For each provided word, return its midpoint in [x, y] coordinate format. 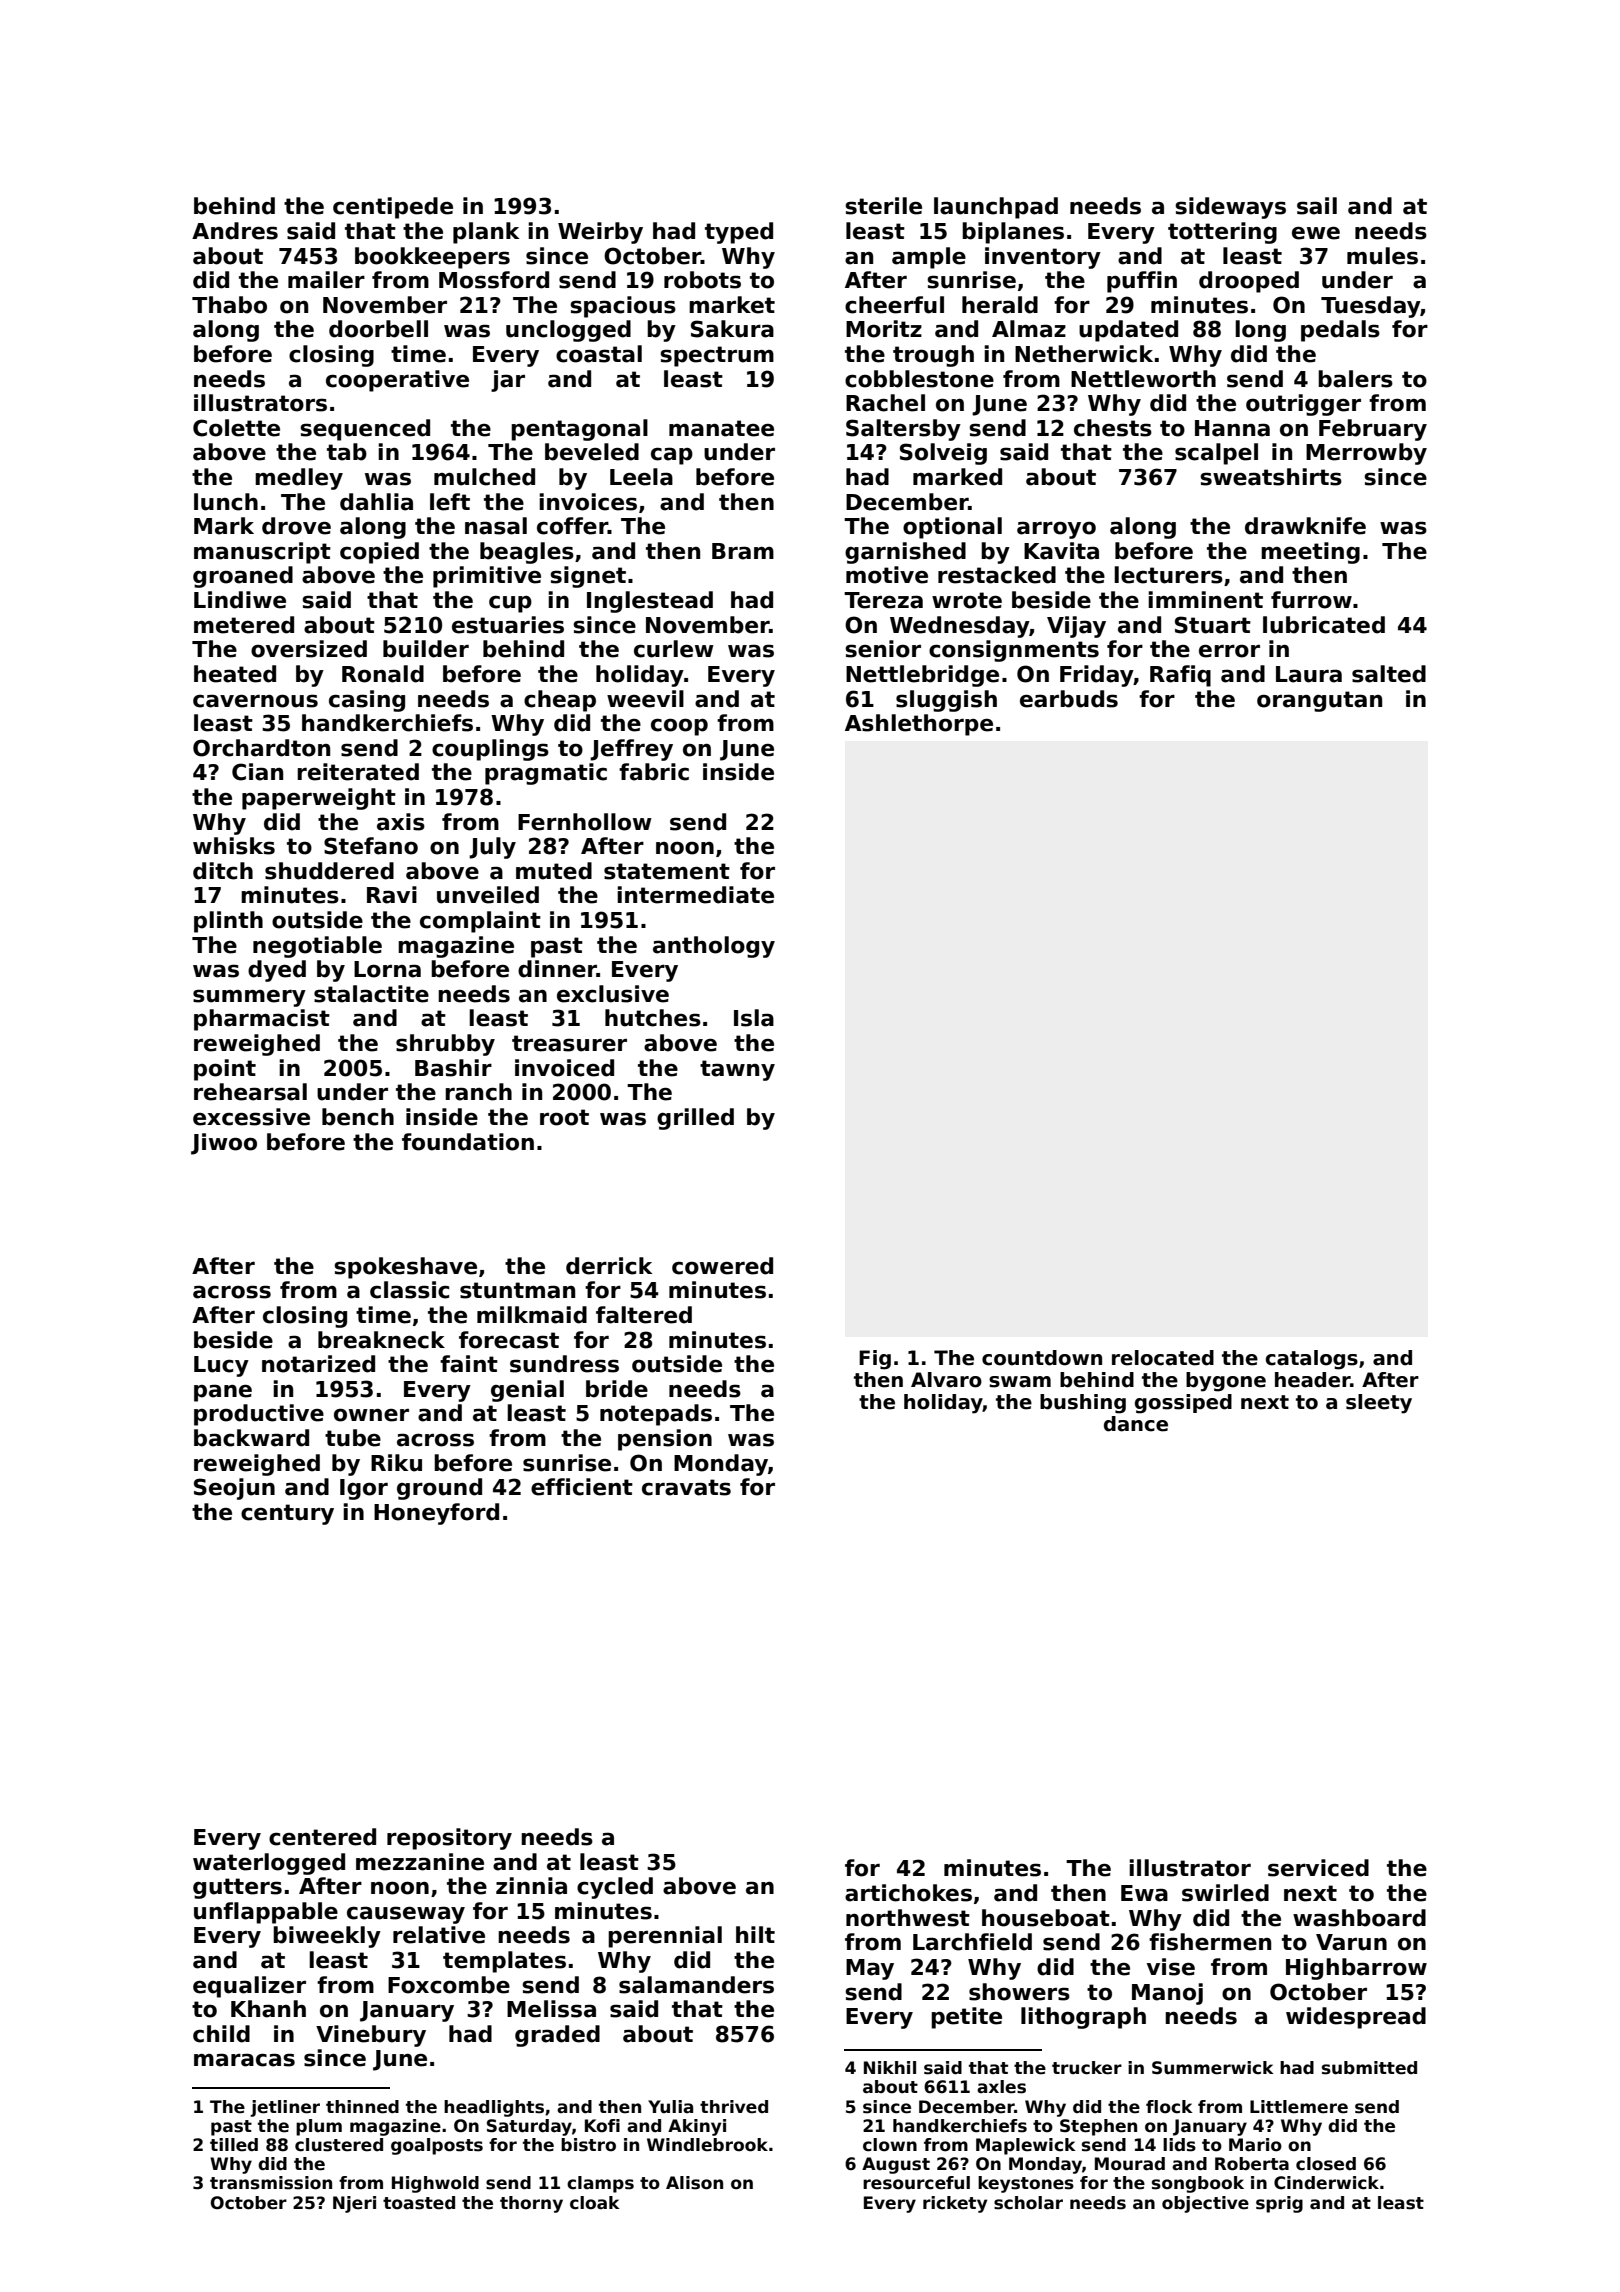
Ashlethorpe [919, 725]
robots [702, 280]
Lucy [221, 1366]
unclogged [568, 331]
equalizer [249, 1987]
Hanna [1232, 428]
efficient [582, 1487]
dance [1136, 1424]
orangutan [1319, 701]
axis [401, 822]
